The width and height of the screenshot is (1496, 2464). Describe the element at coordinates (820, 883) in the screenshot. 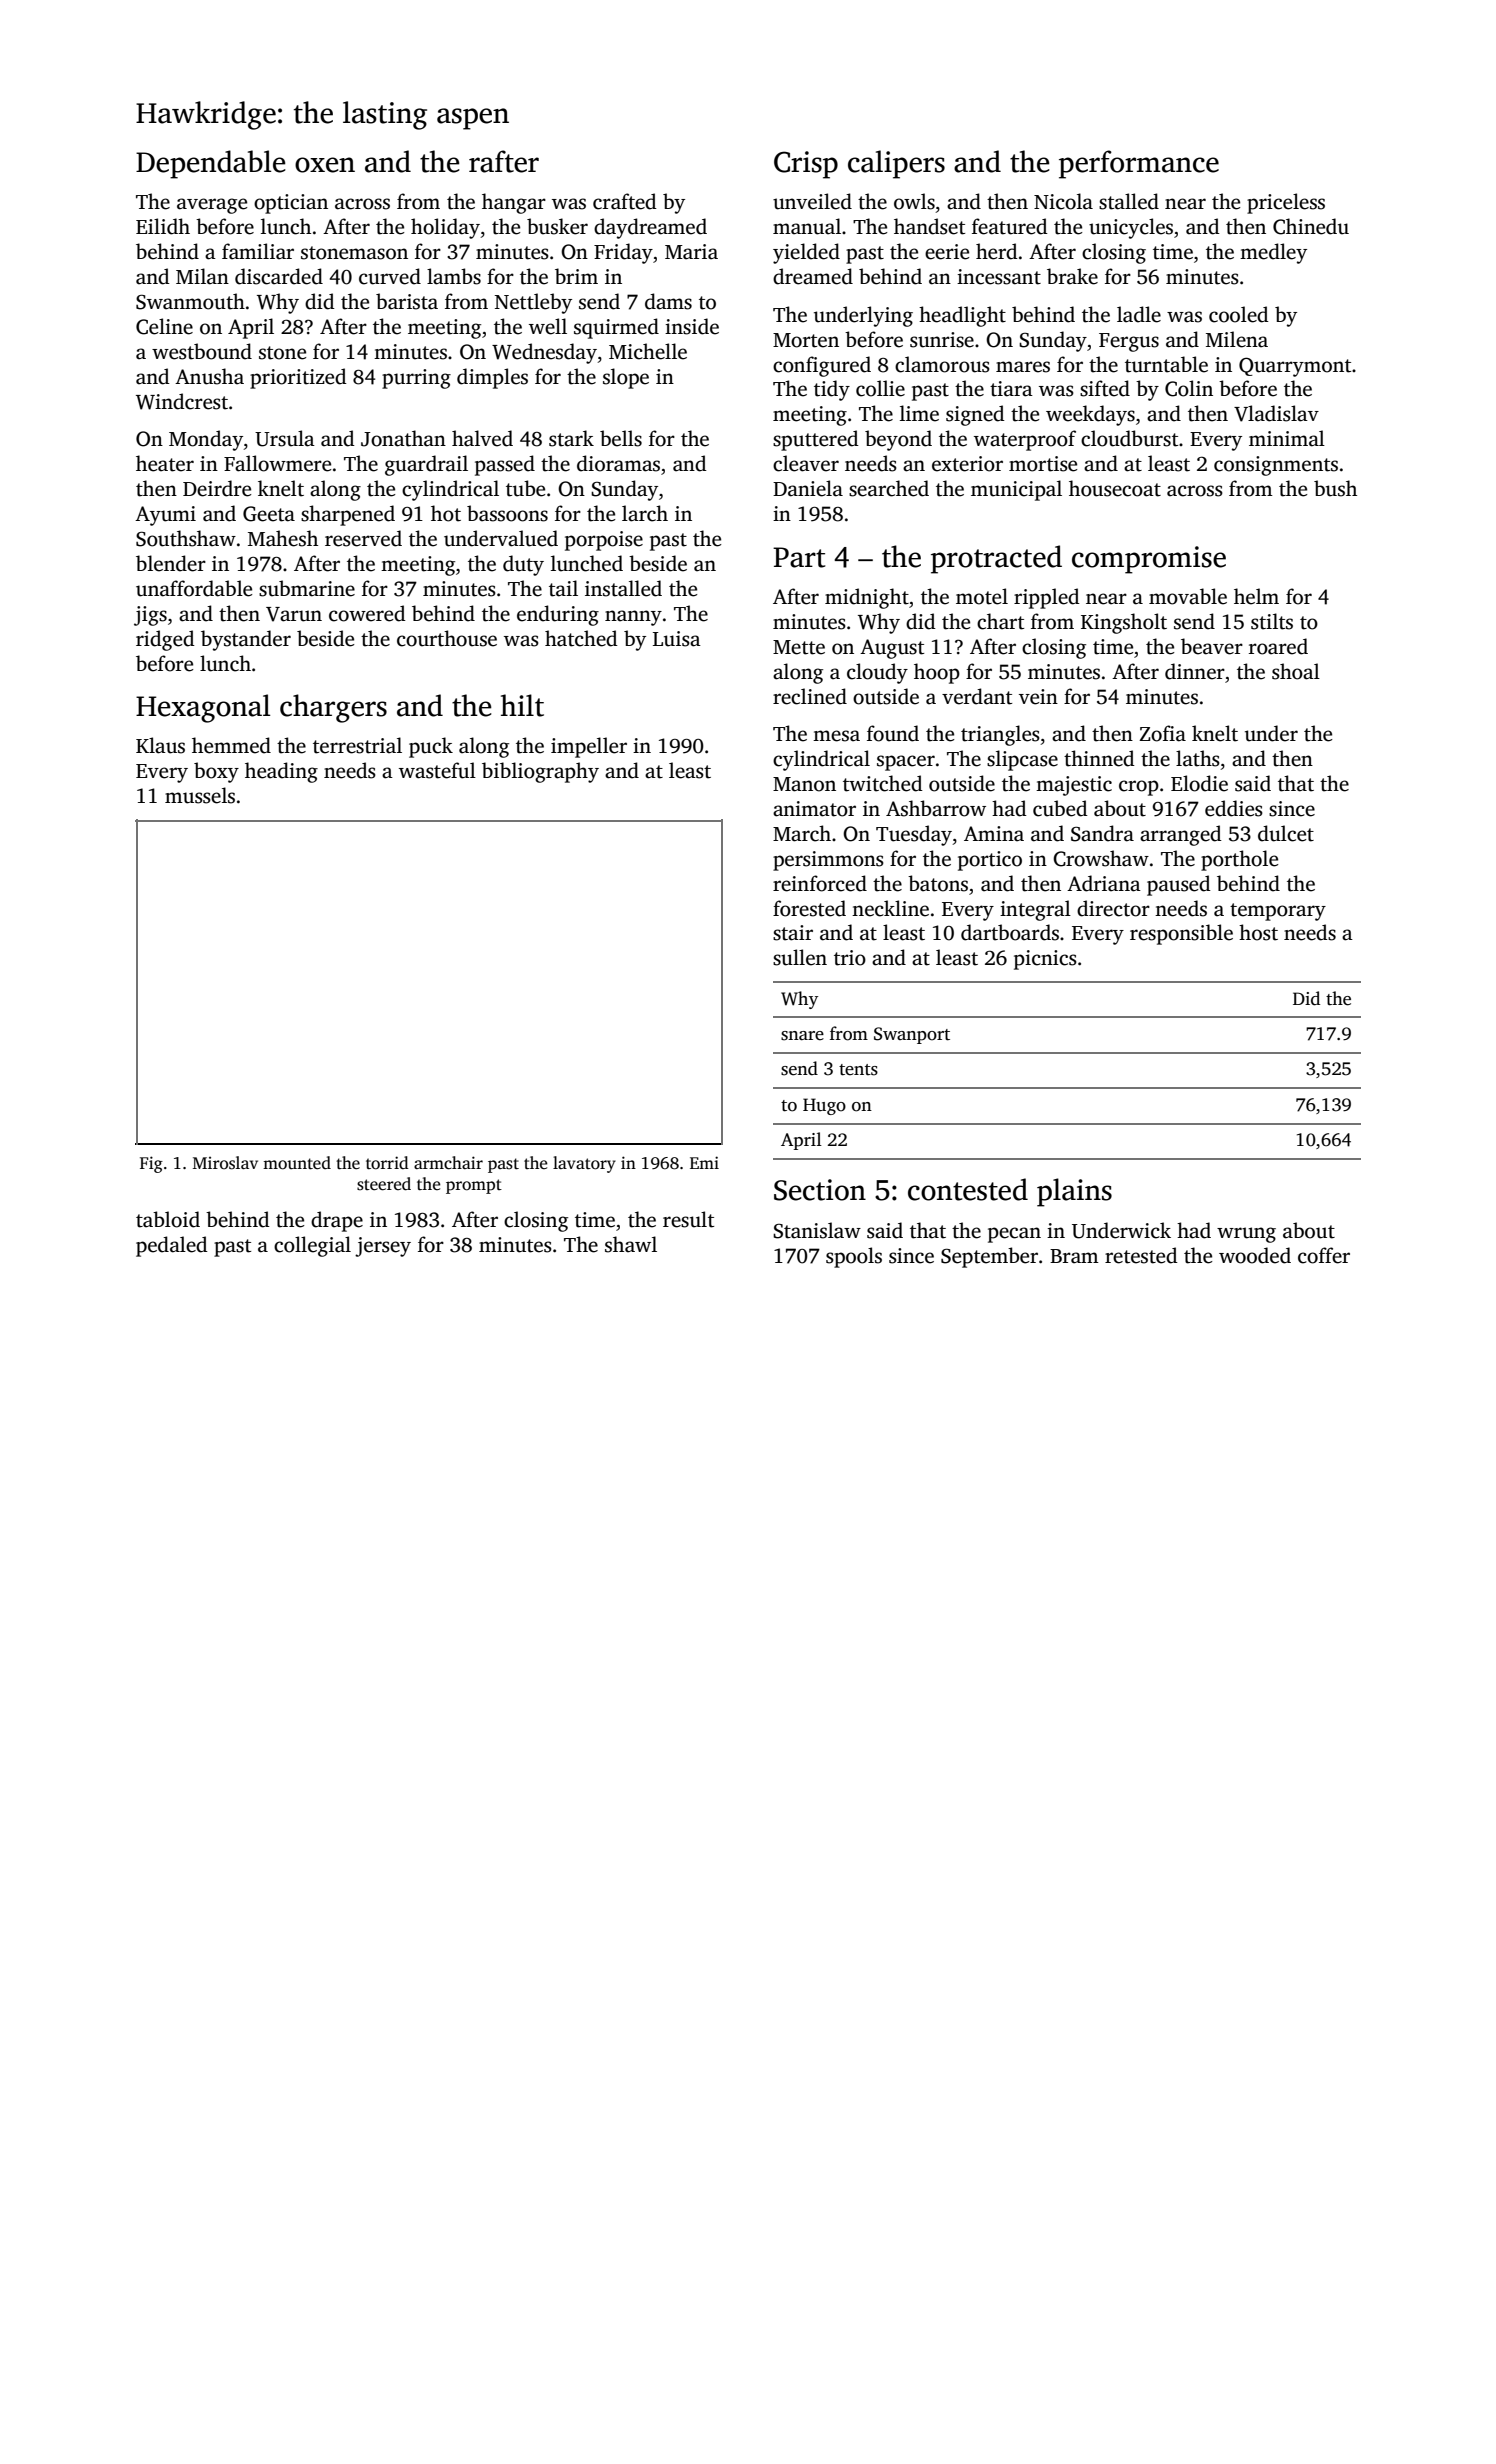

I see `reinforced` at that location.
